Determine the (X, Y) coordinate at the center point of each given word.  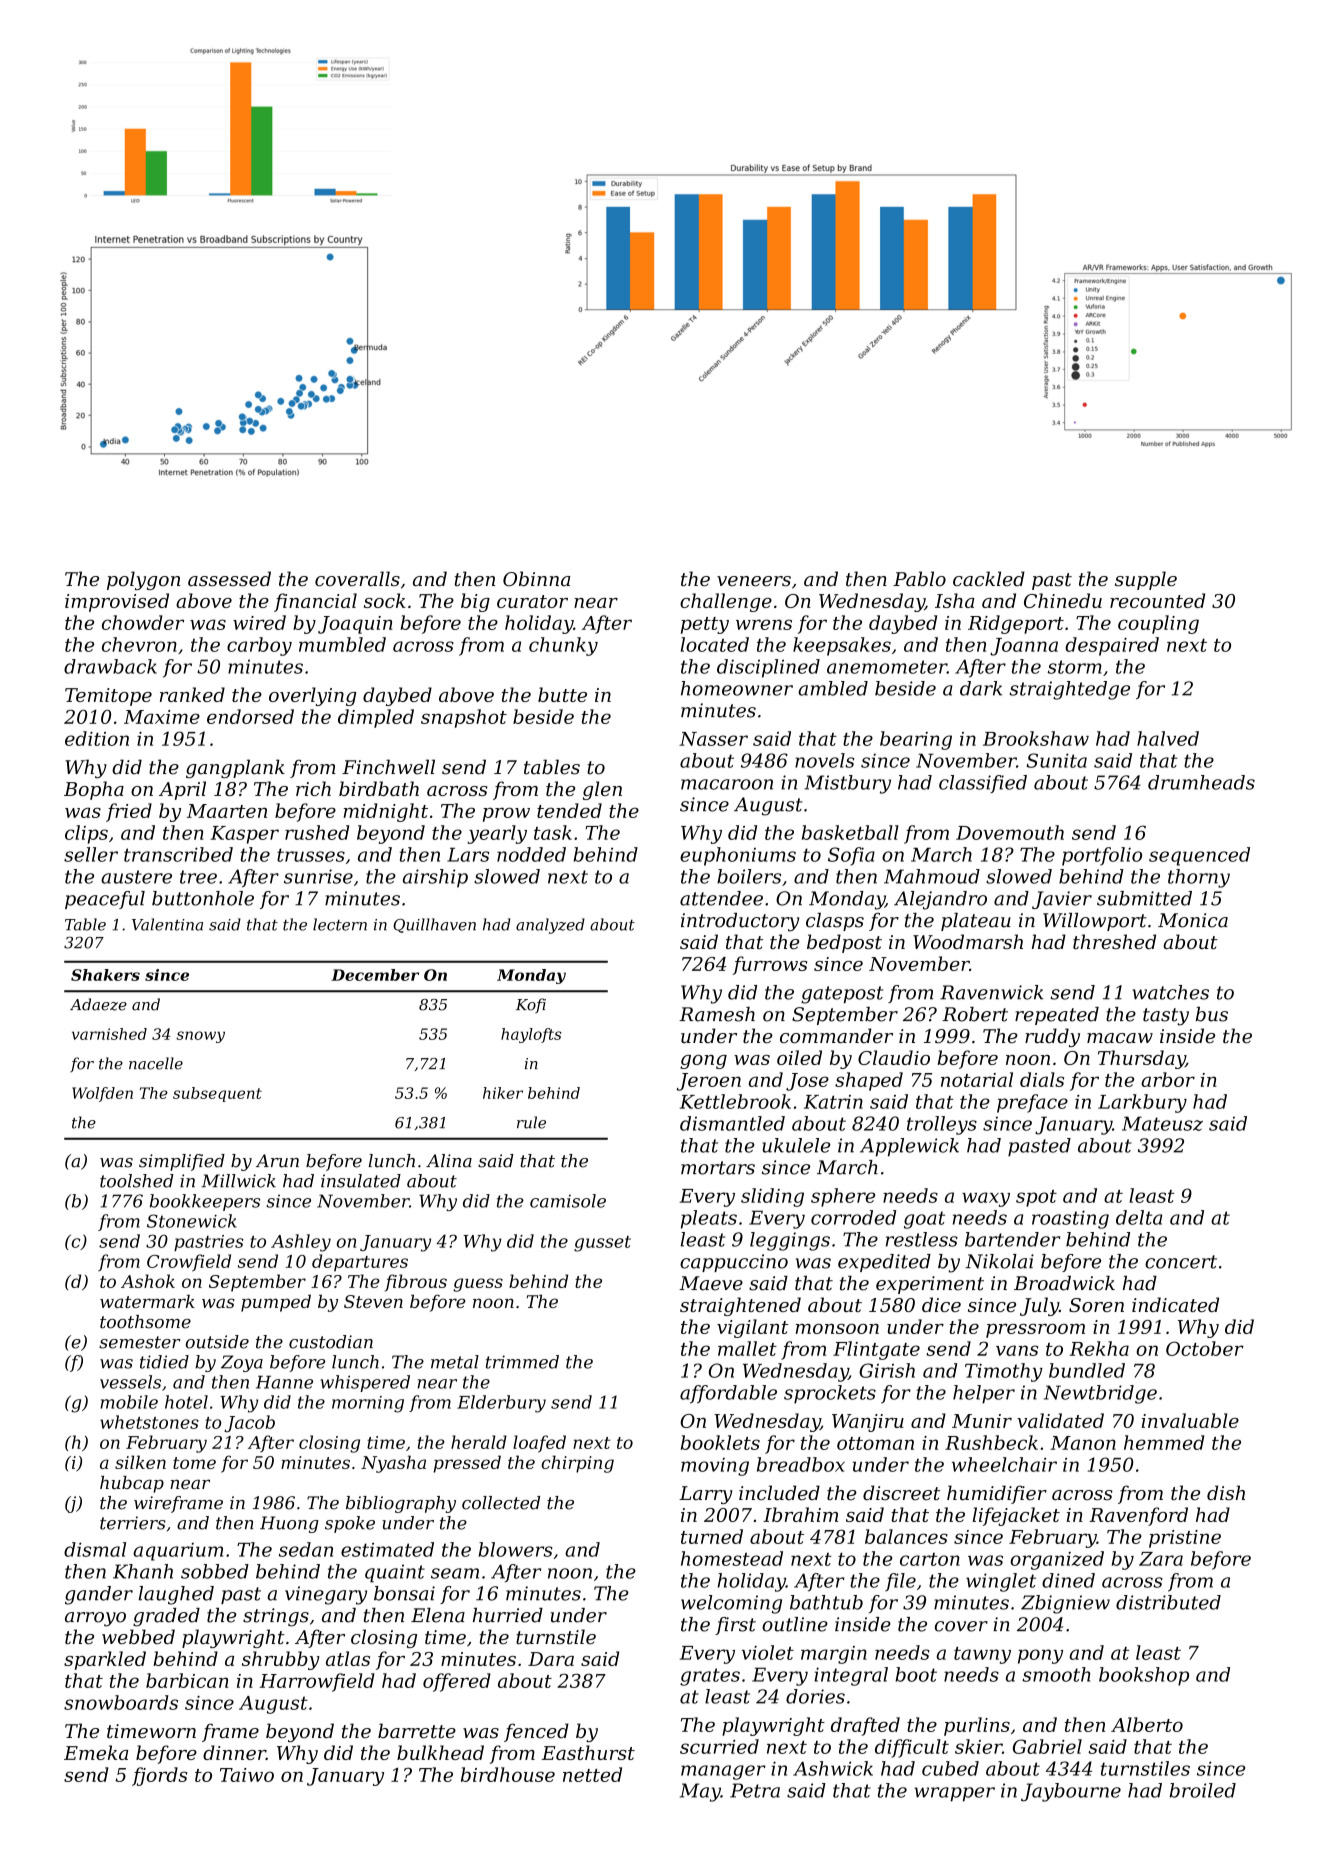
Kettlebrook (735, 1101)
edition (97, 738)
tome (194, 1463)
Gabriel (1047, 1746)
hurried (508, 1615)
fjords (159, 1776)
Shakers (105, 975)
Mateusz (1162, 1123)
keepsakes (842, 646)
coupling (1158, 624)
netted (592, 1774)
